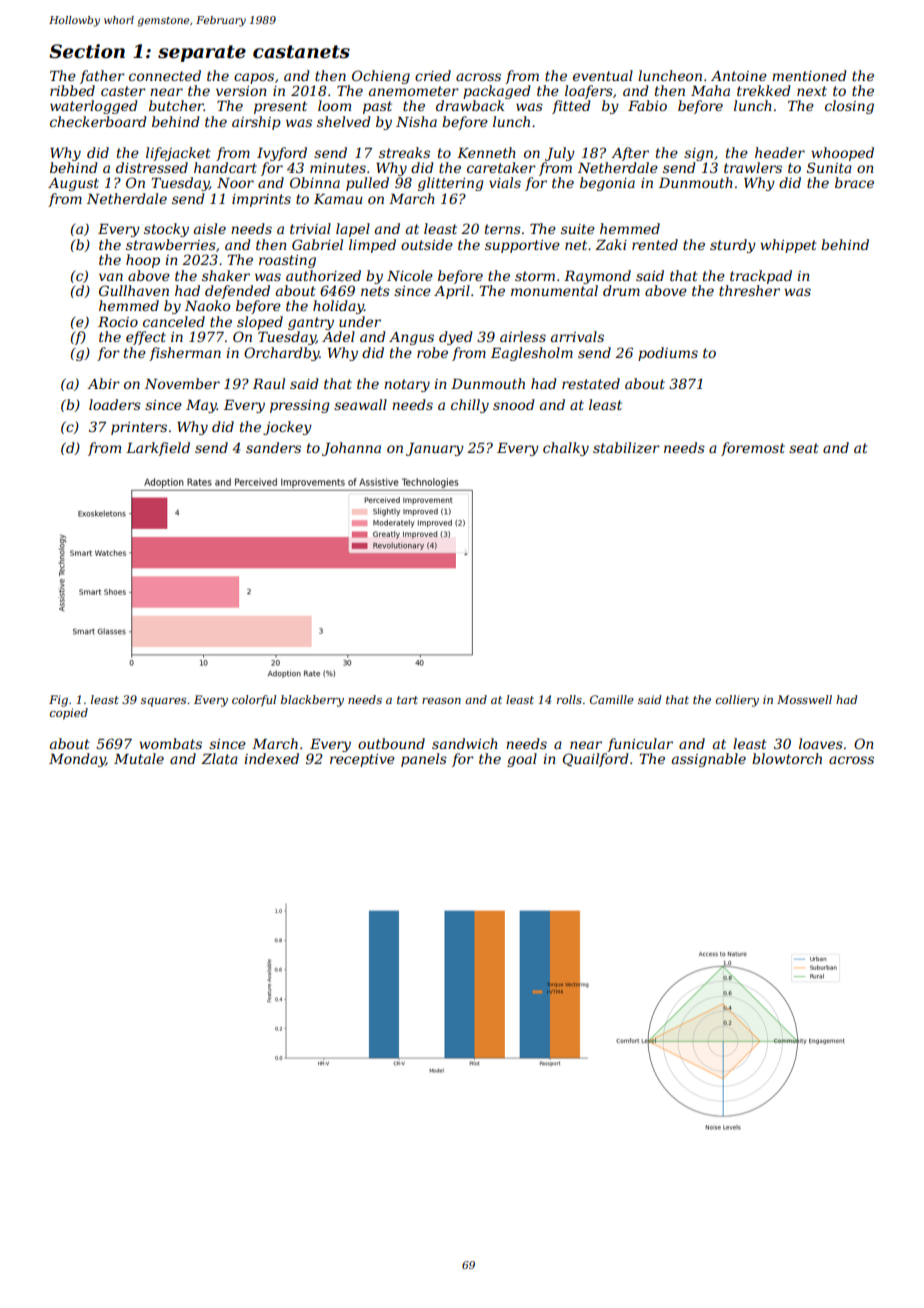 This screenshot has height=1308, width=924. What do you see at coordinates (139, 758) in the screenshot?
I see `Mutale` at bounding box center [139, 758].
